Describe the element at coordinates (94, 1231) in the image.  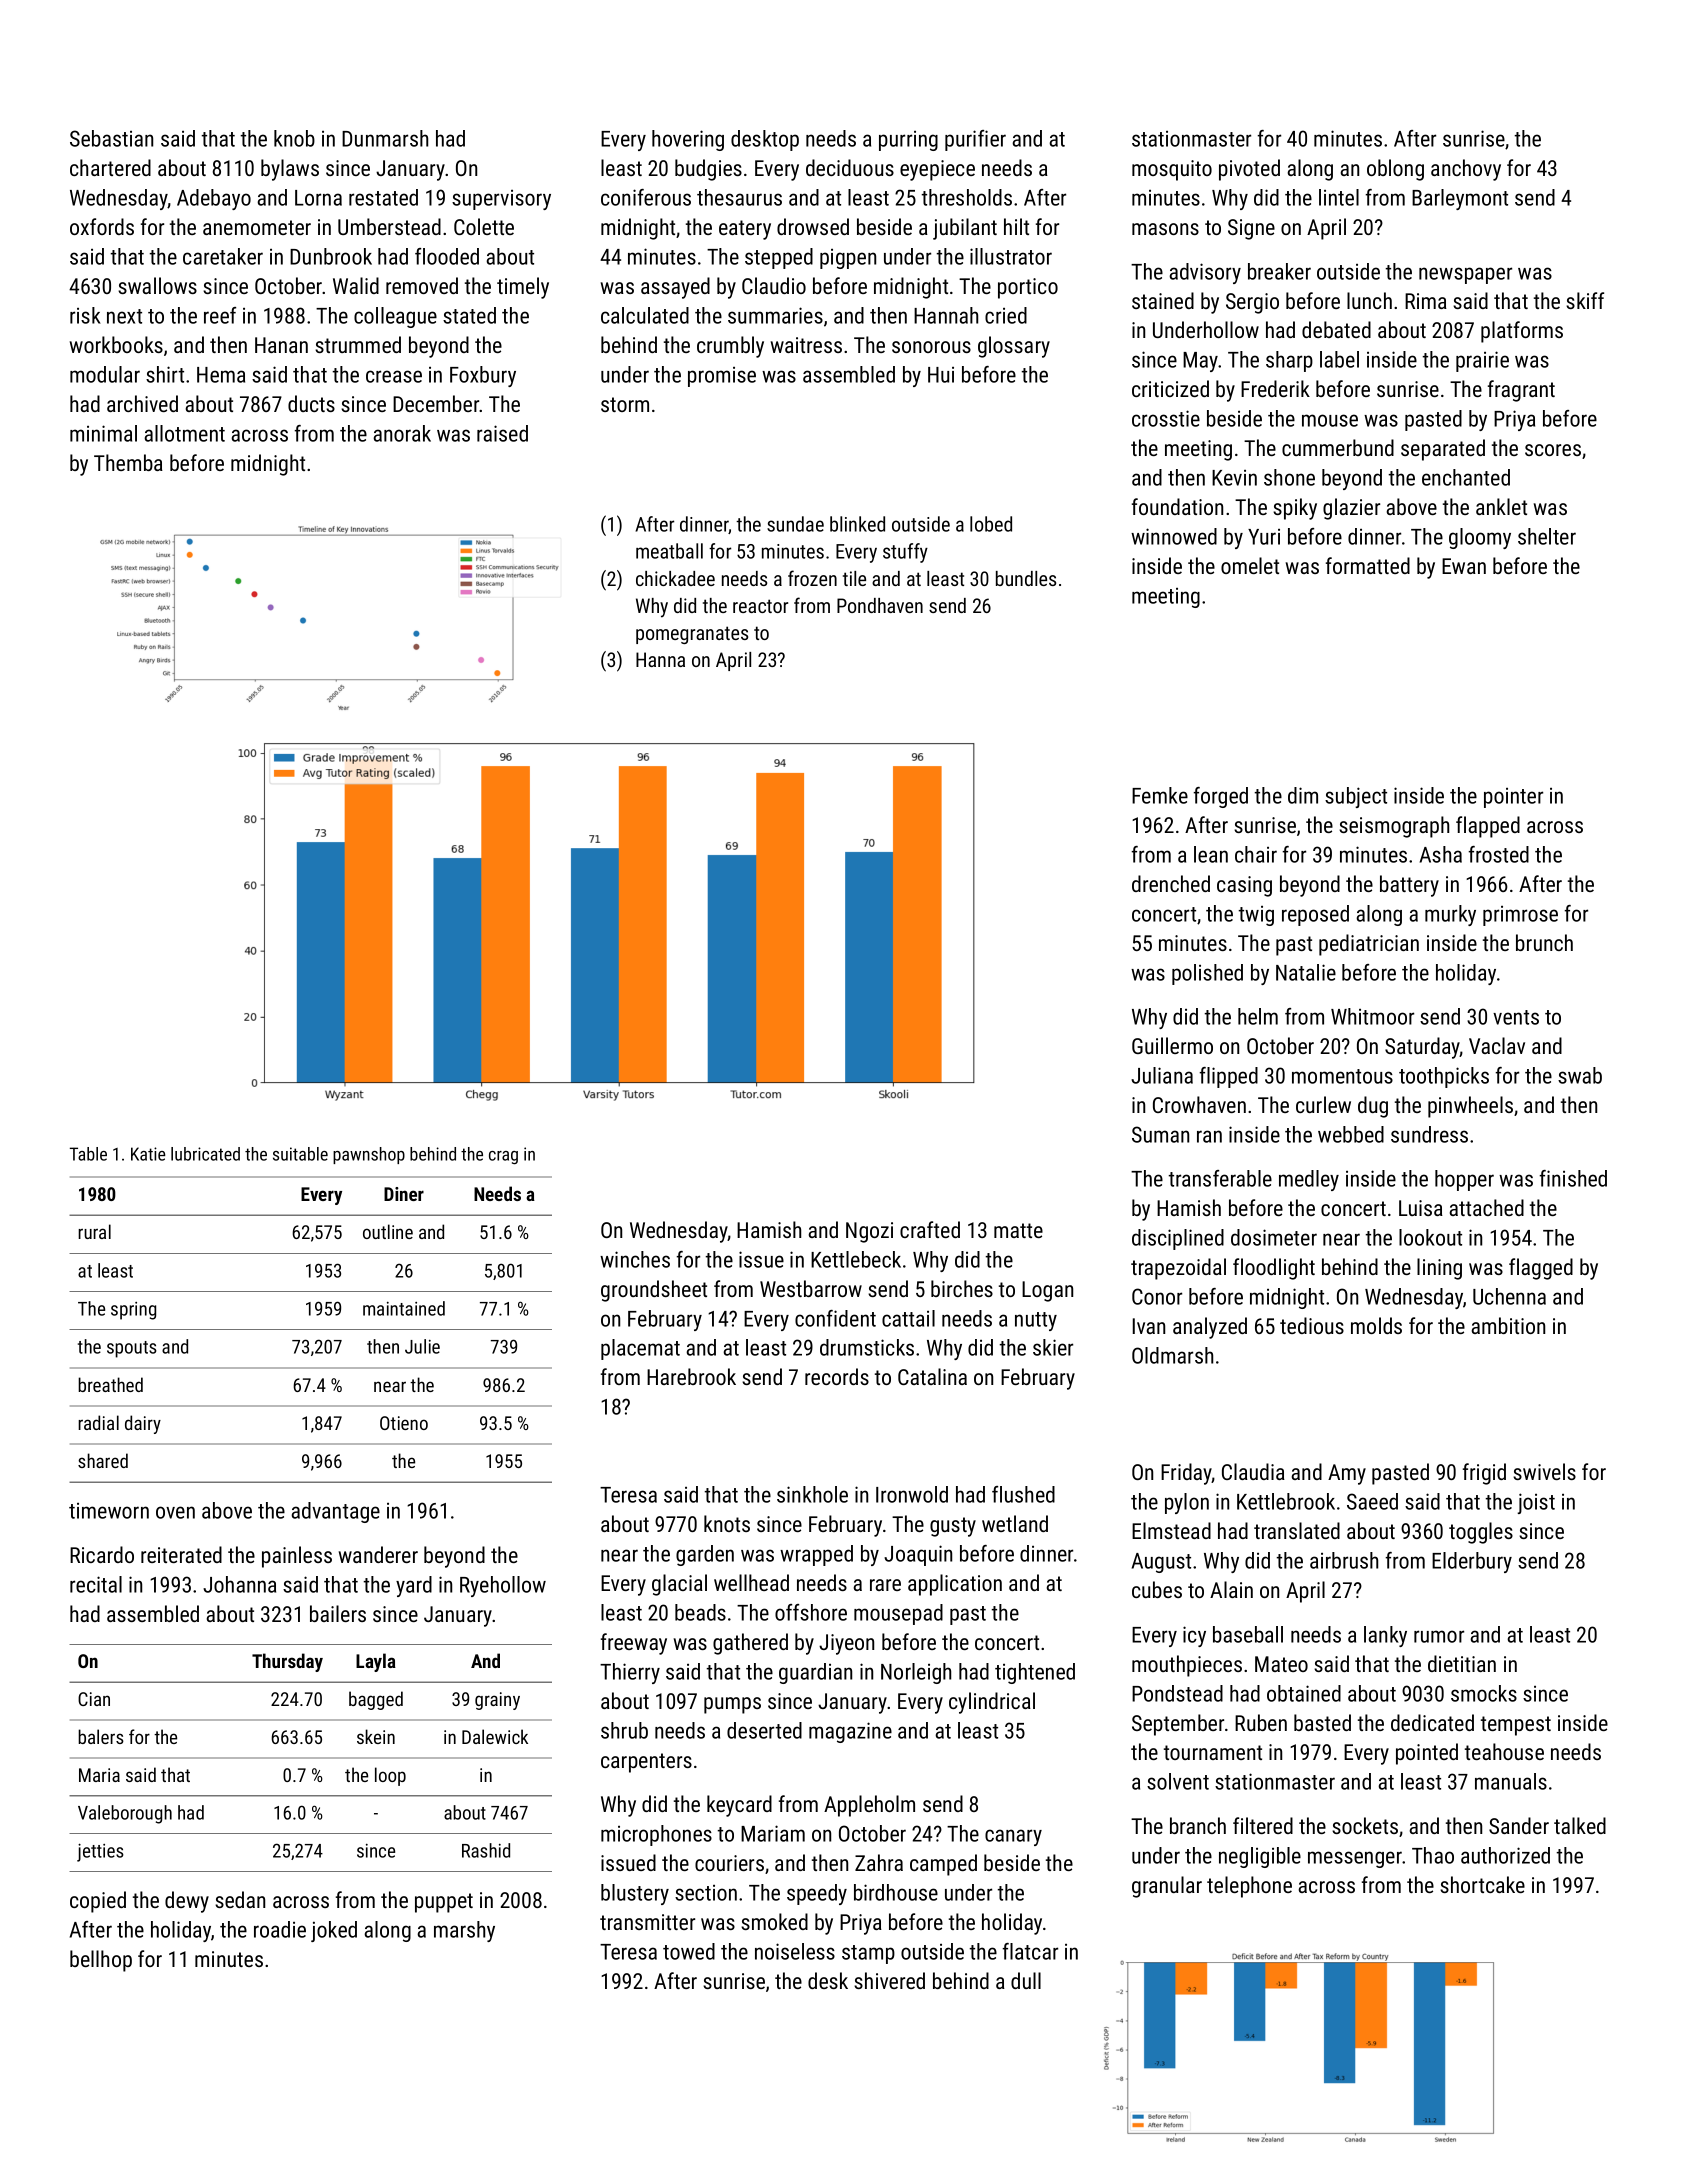
I see `rural` at that location.
